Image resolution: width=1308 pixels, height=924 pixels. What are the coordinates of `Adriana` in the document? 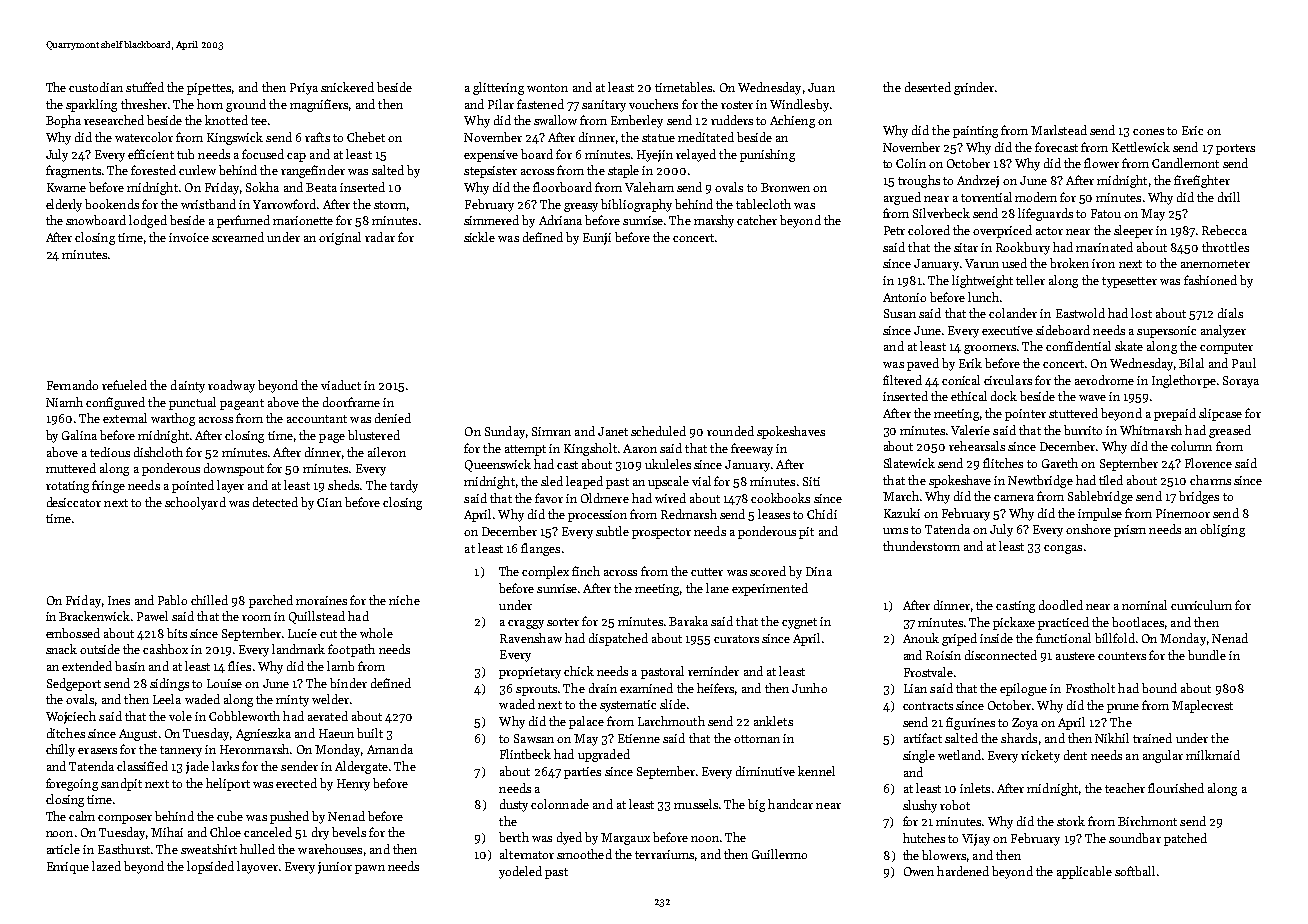 It's located at (560, 220).
